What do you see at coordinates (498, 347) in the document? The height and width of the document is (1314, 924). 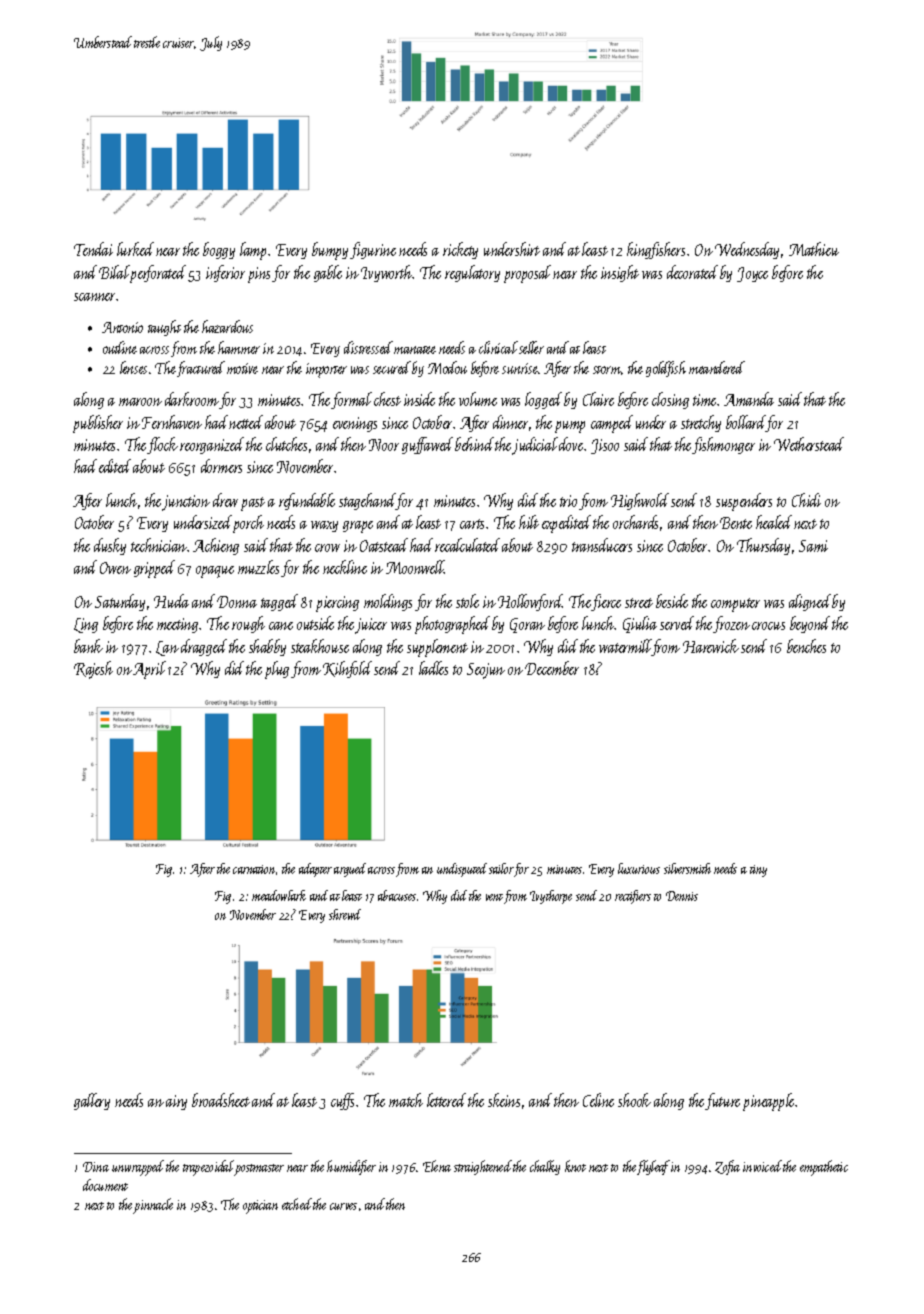 I see `clinical` at bounding box center [498, 347].
